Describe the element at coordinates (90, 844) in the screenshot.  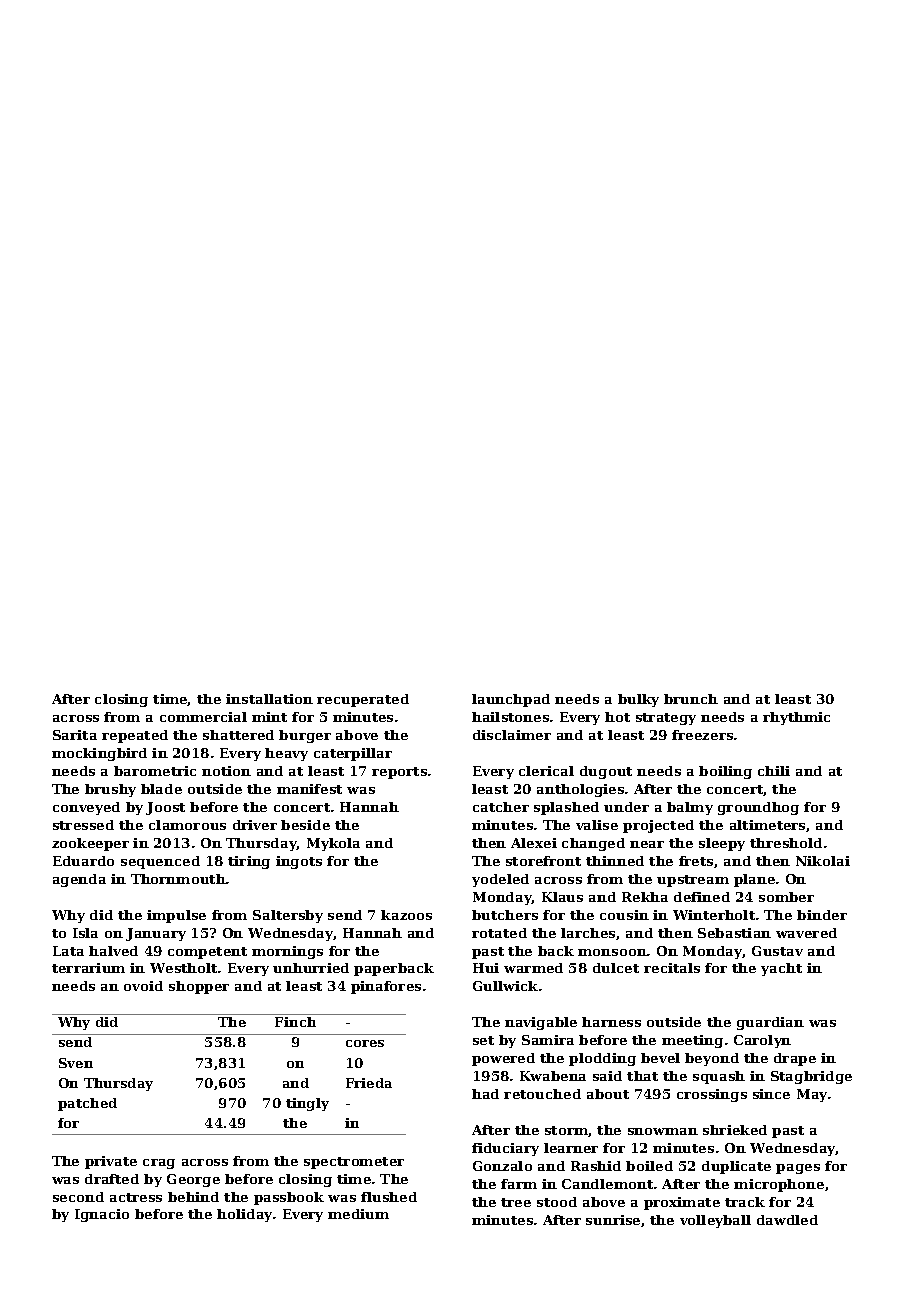
I see `zookeeper` at that location.
